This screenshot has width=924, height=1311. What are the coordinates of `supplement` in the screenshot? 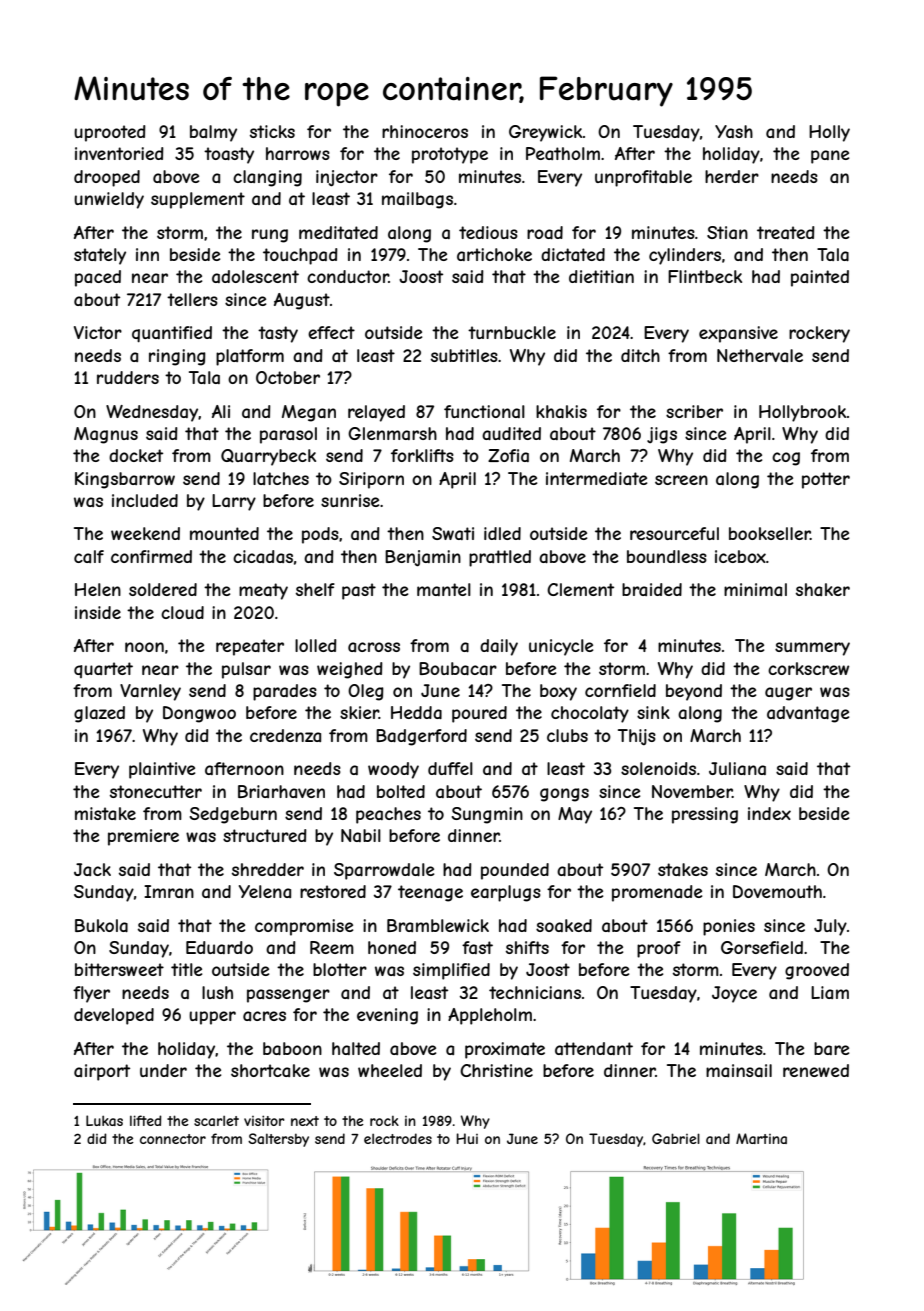 It's located at (198, 200).
